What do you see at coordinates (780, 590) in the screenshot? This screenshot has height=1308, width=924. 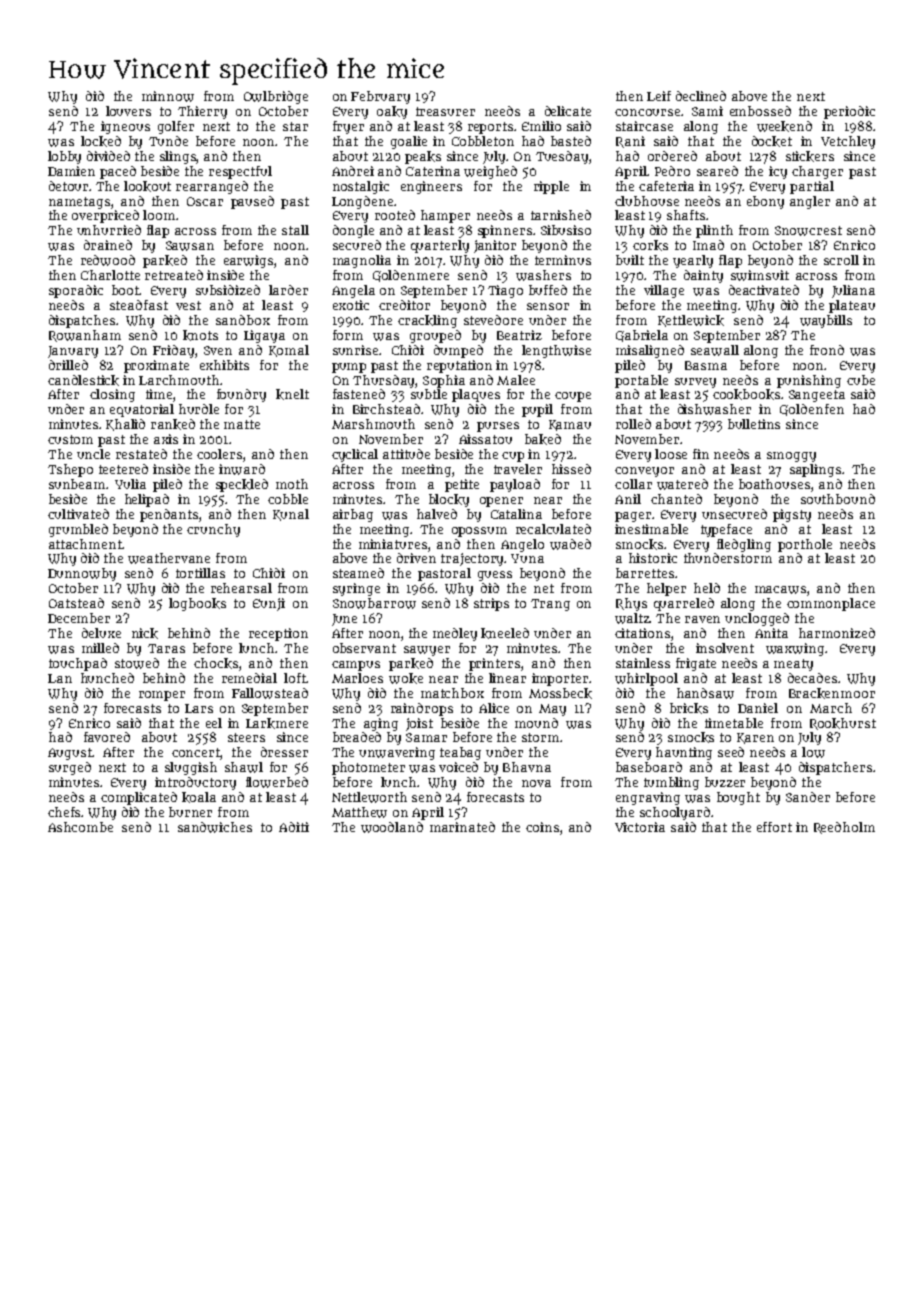 I see `macaws` at bounding box center [780, 590].
